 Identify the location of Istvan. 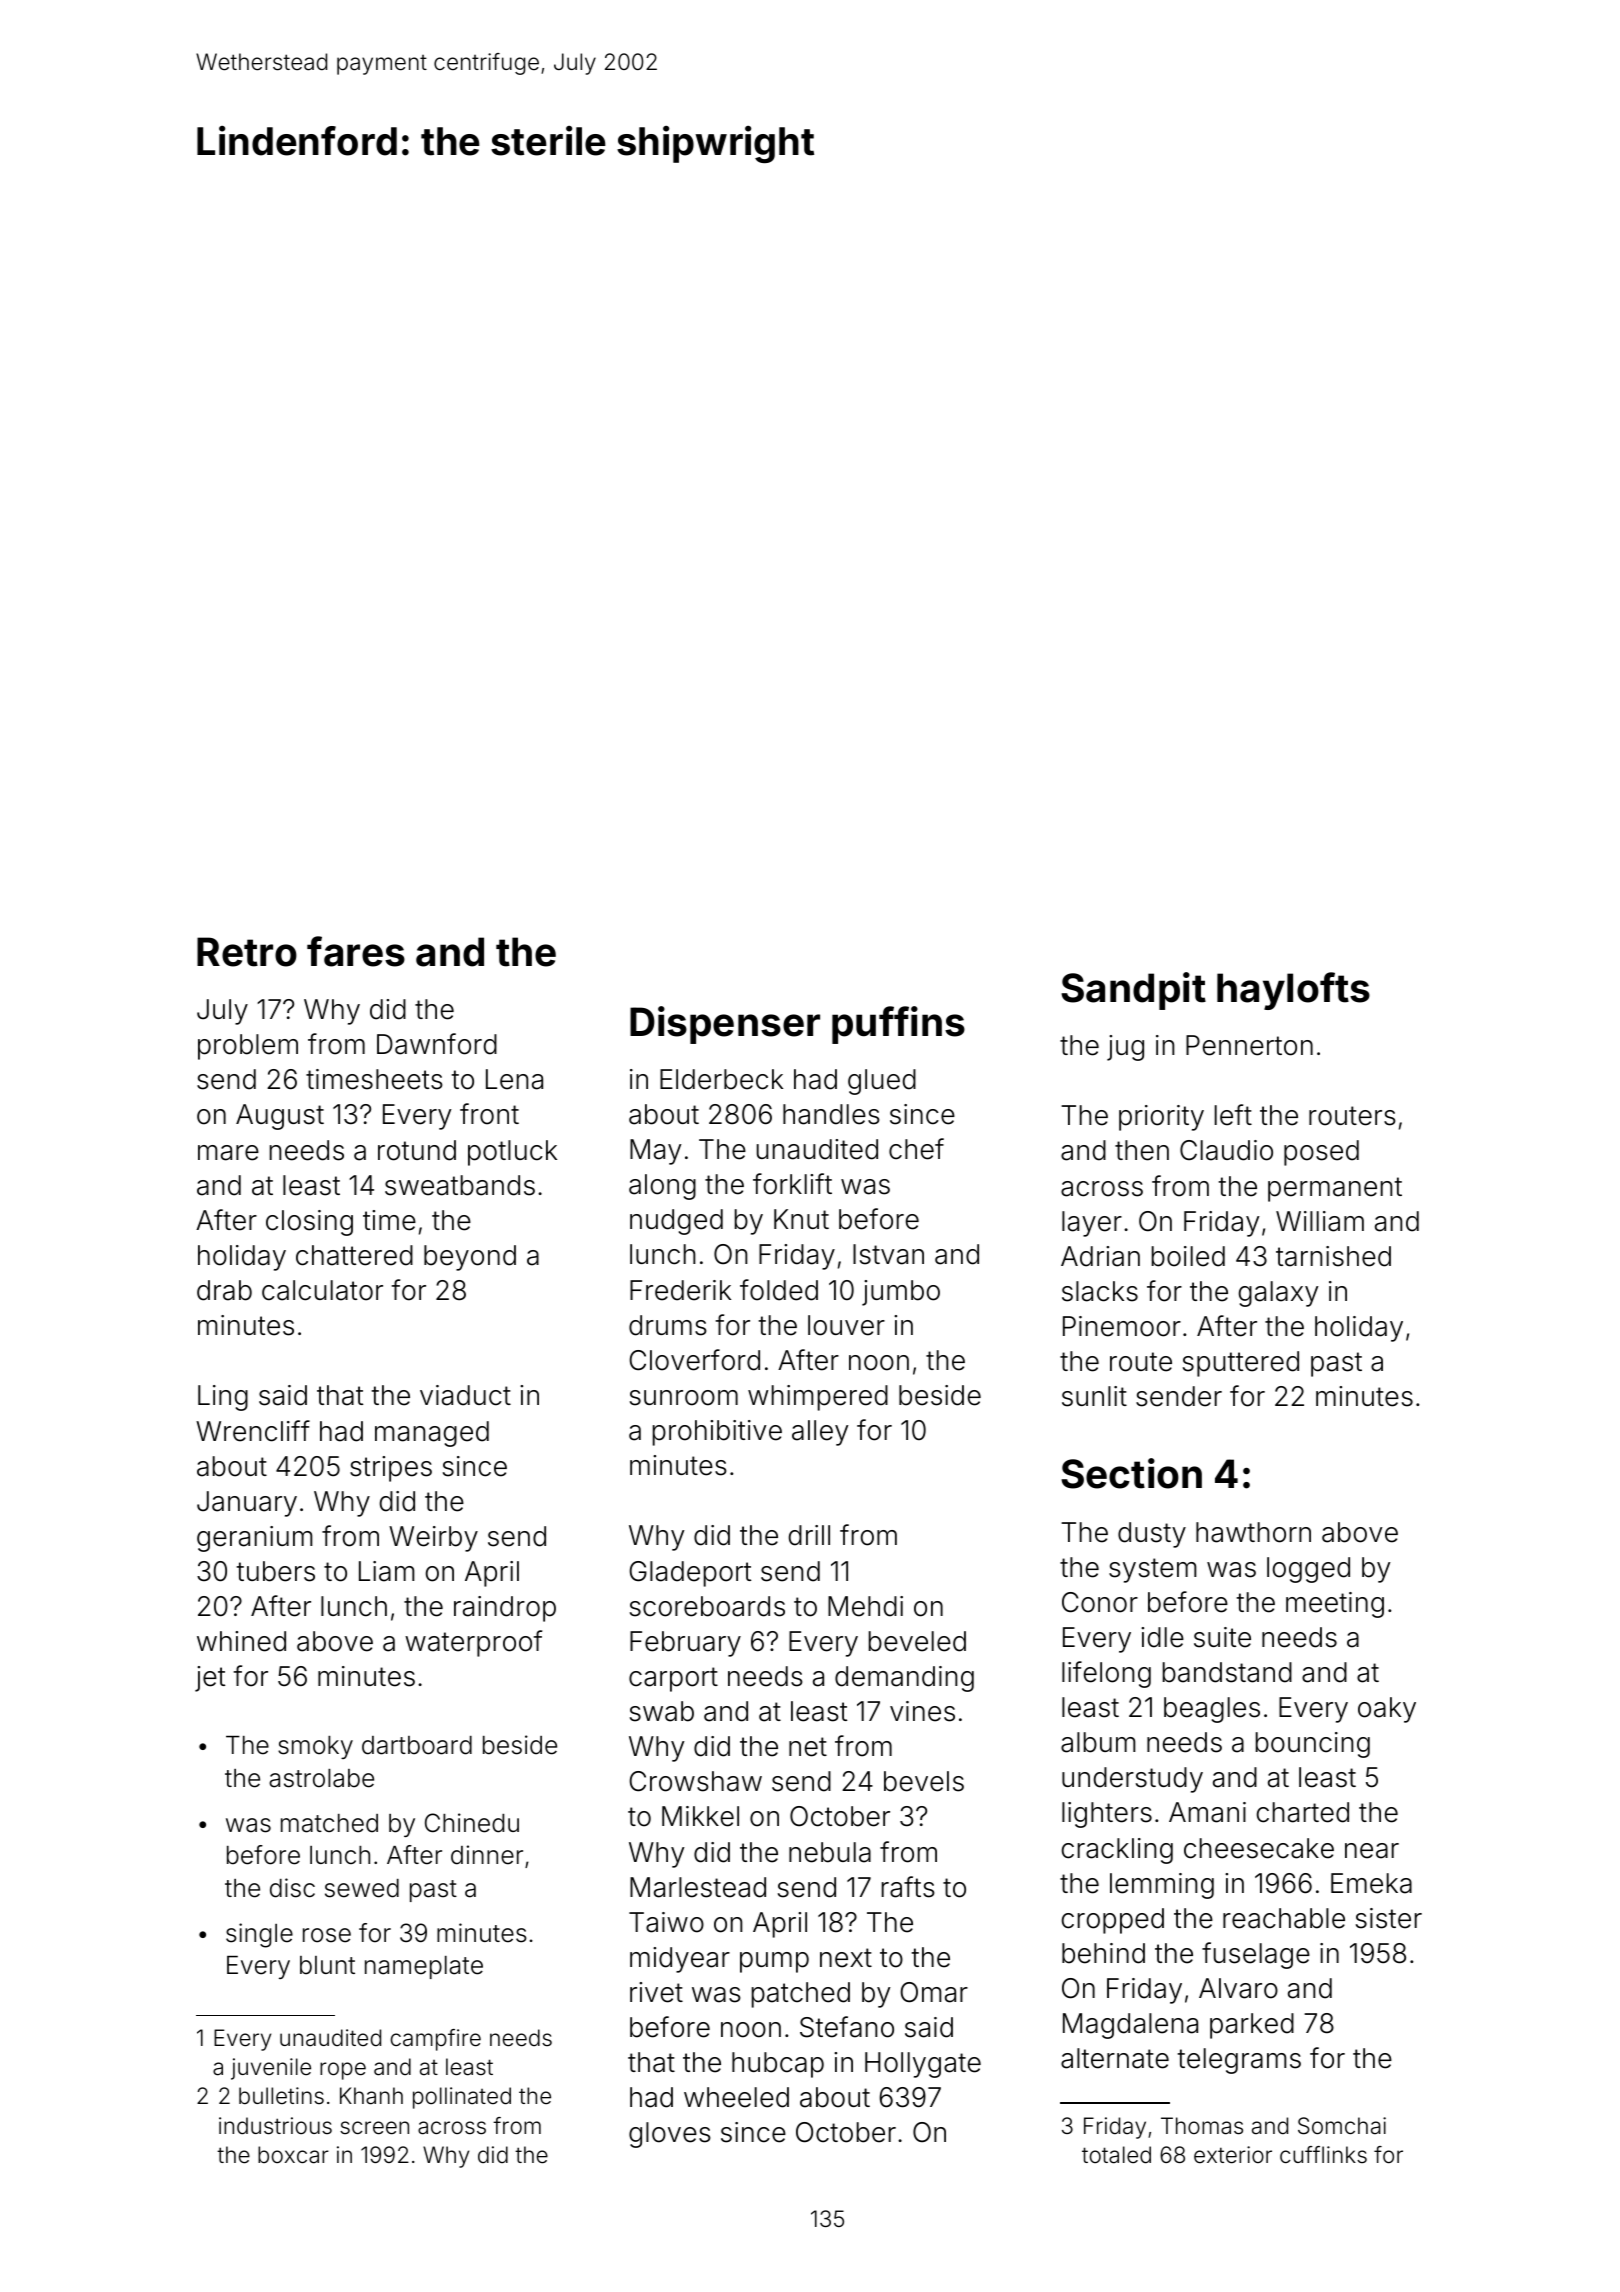
(888, 1254).
